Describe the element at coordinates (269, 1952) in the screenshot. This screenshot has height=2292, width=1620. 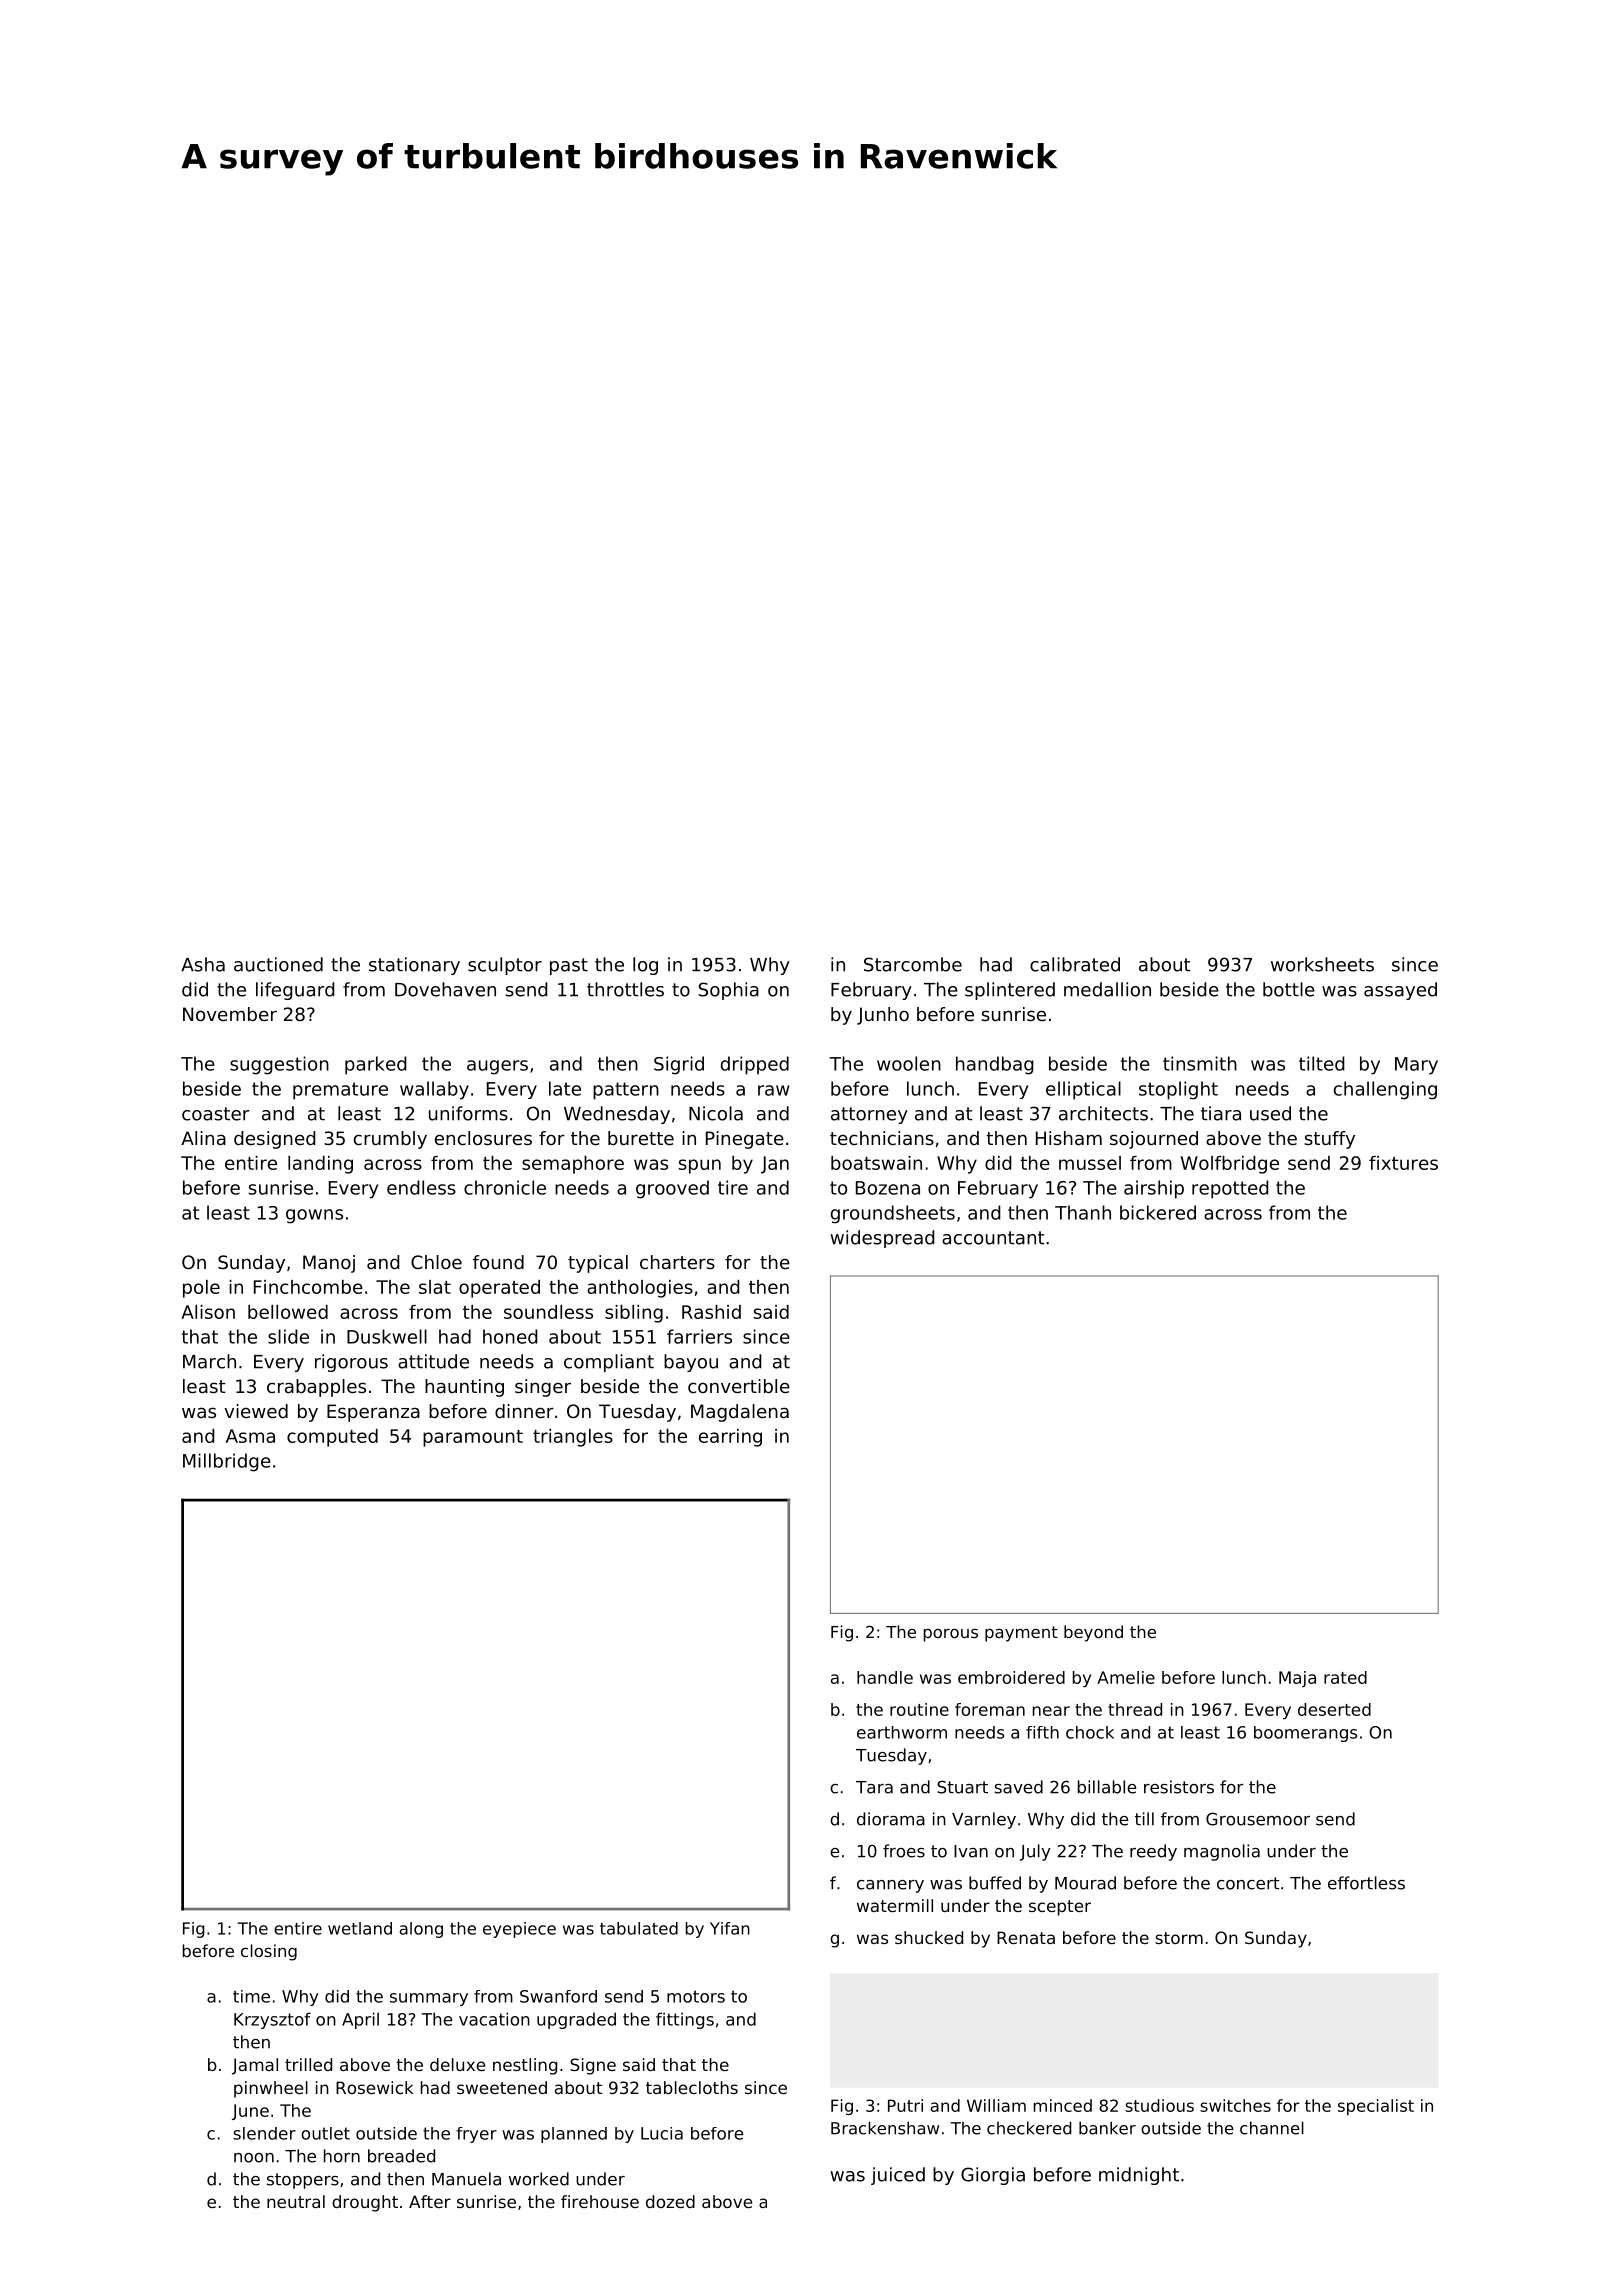
I see `closing` at that location.
